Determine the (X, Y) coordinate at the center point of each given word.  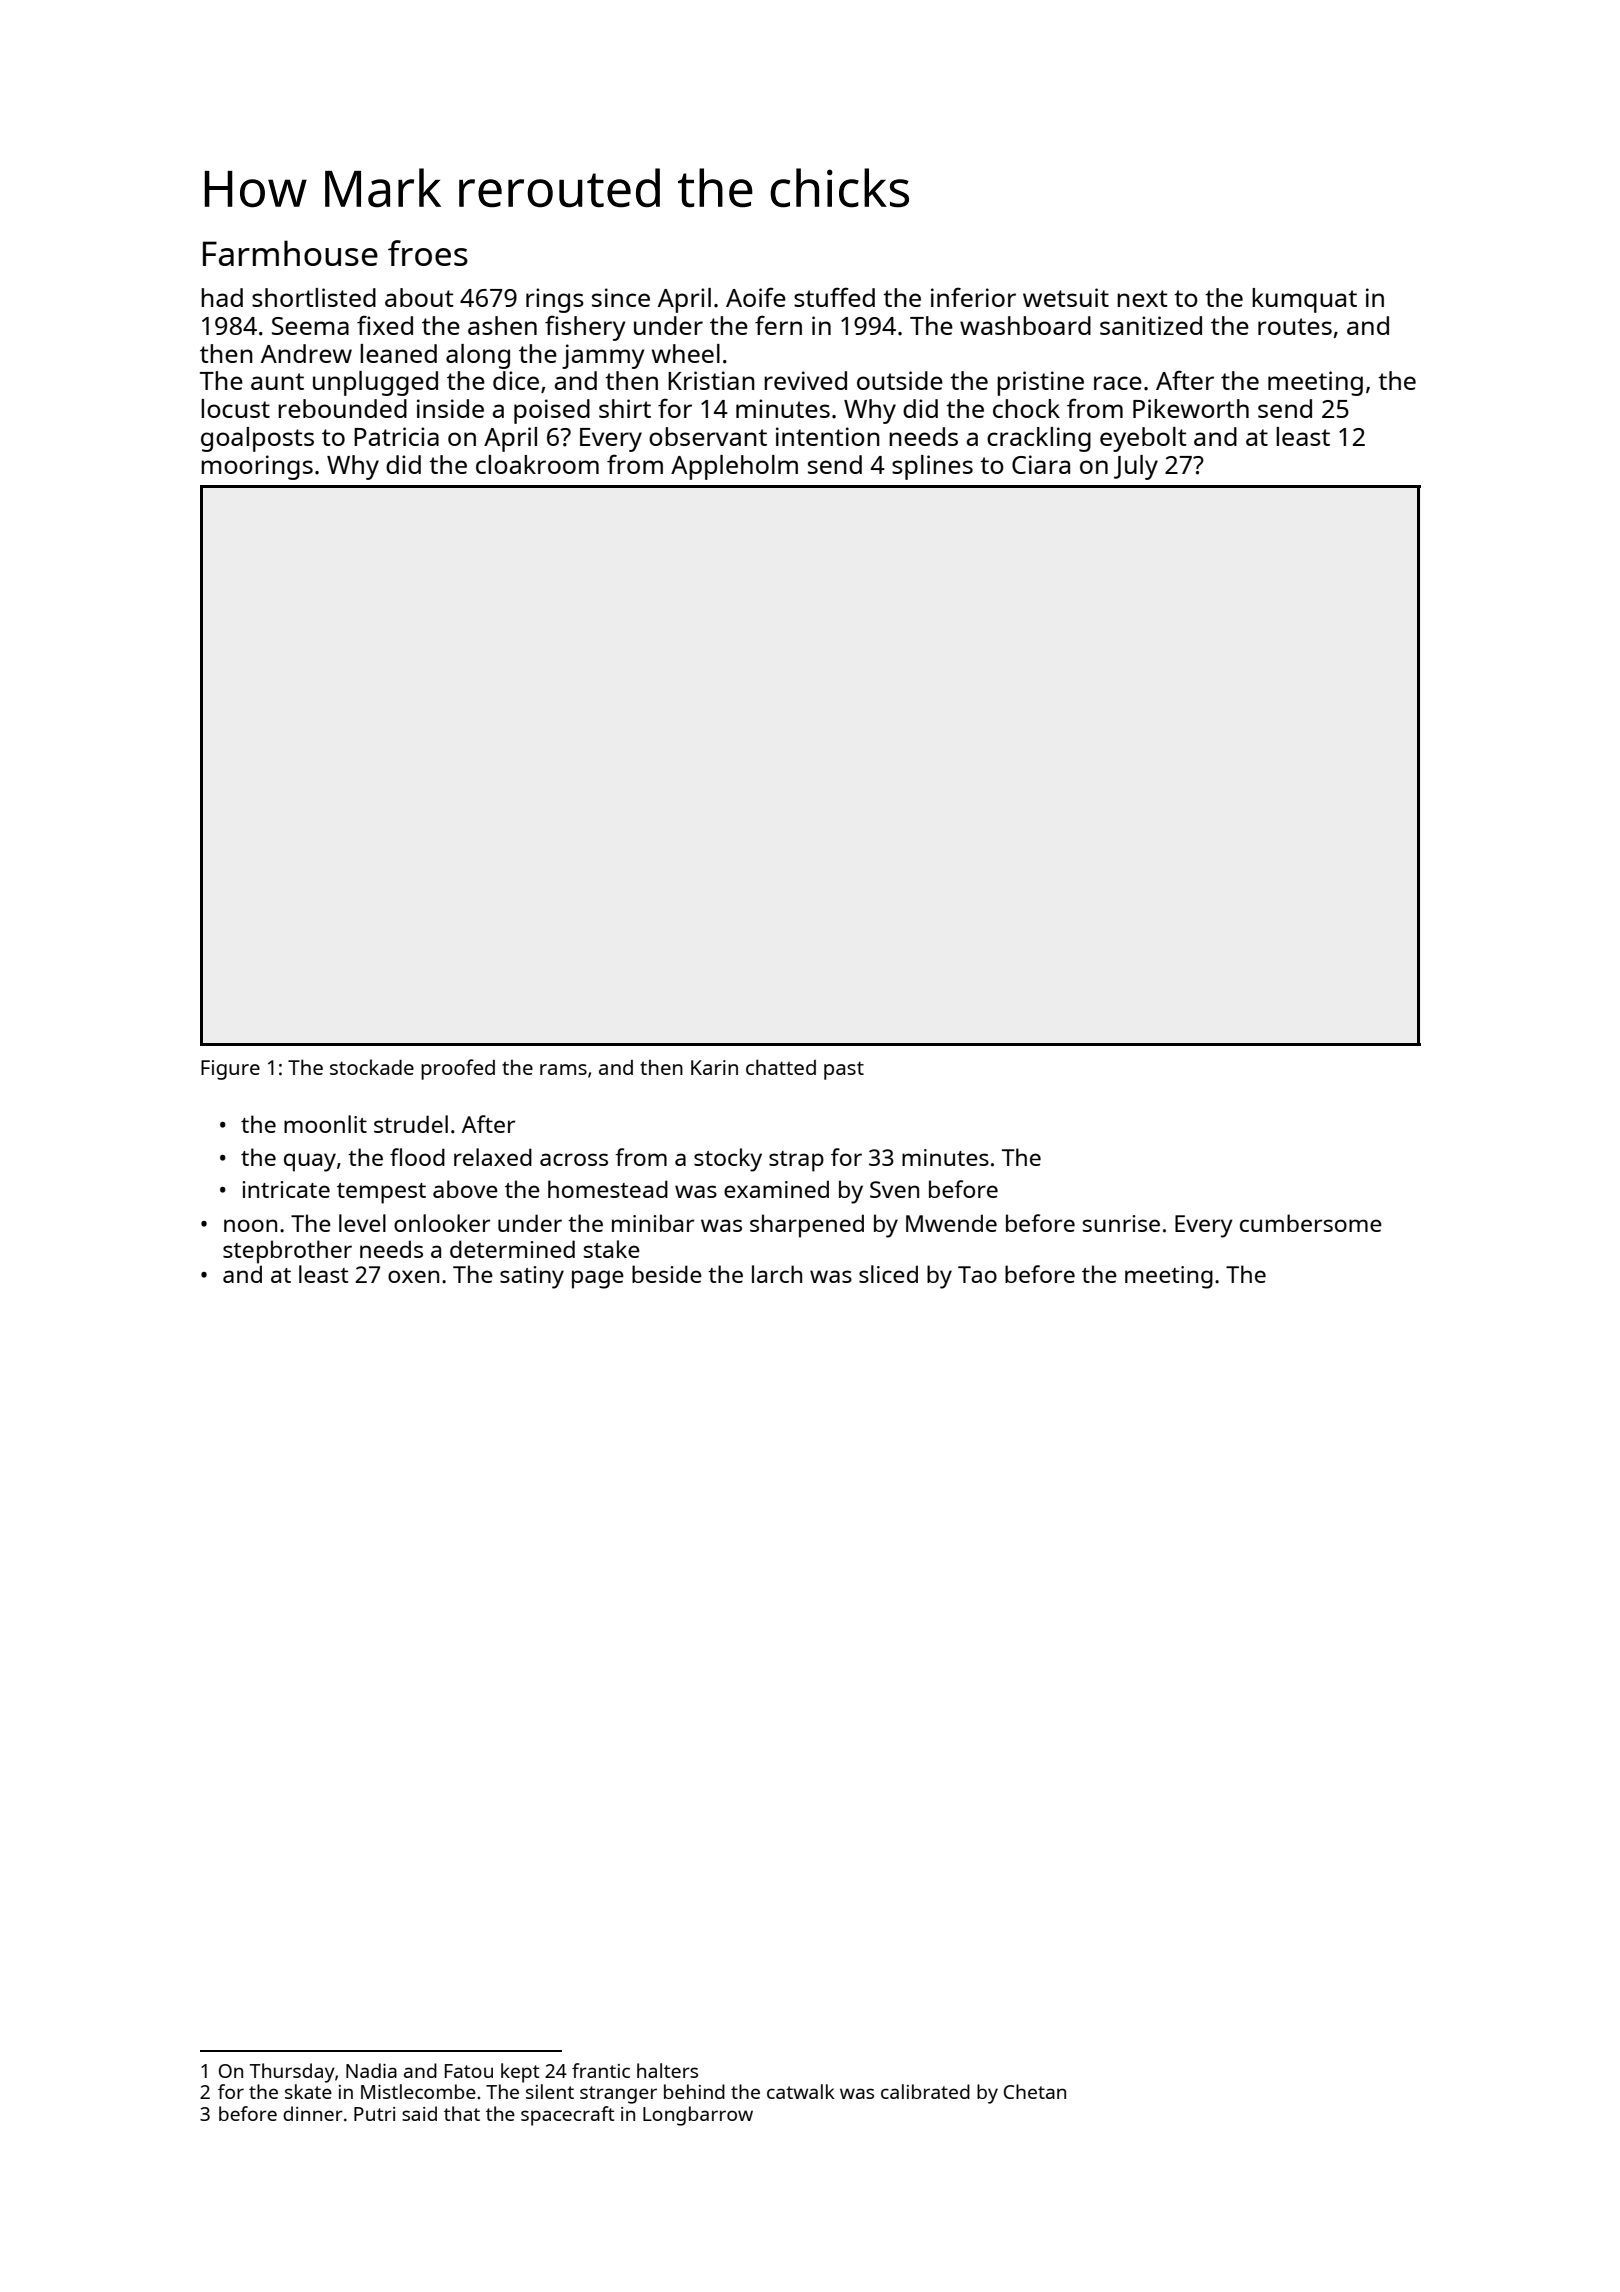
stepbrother (287, 1252)
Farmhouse (290, 253)
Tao (977, 1274)
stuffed (834, 297)
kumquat (1304, 300)
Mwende (951, 1223)
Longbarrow (698, 2116)
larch (777, 1274)
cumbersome (1311, 1223)
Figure (230, 1070)
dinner (313, 2113)
